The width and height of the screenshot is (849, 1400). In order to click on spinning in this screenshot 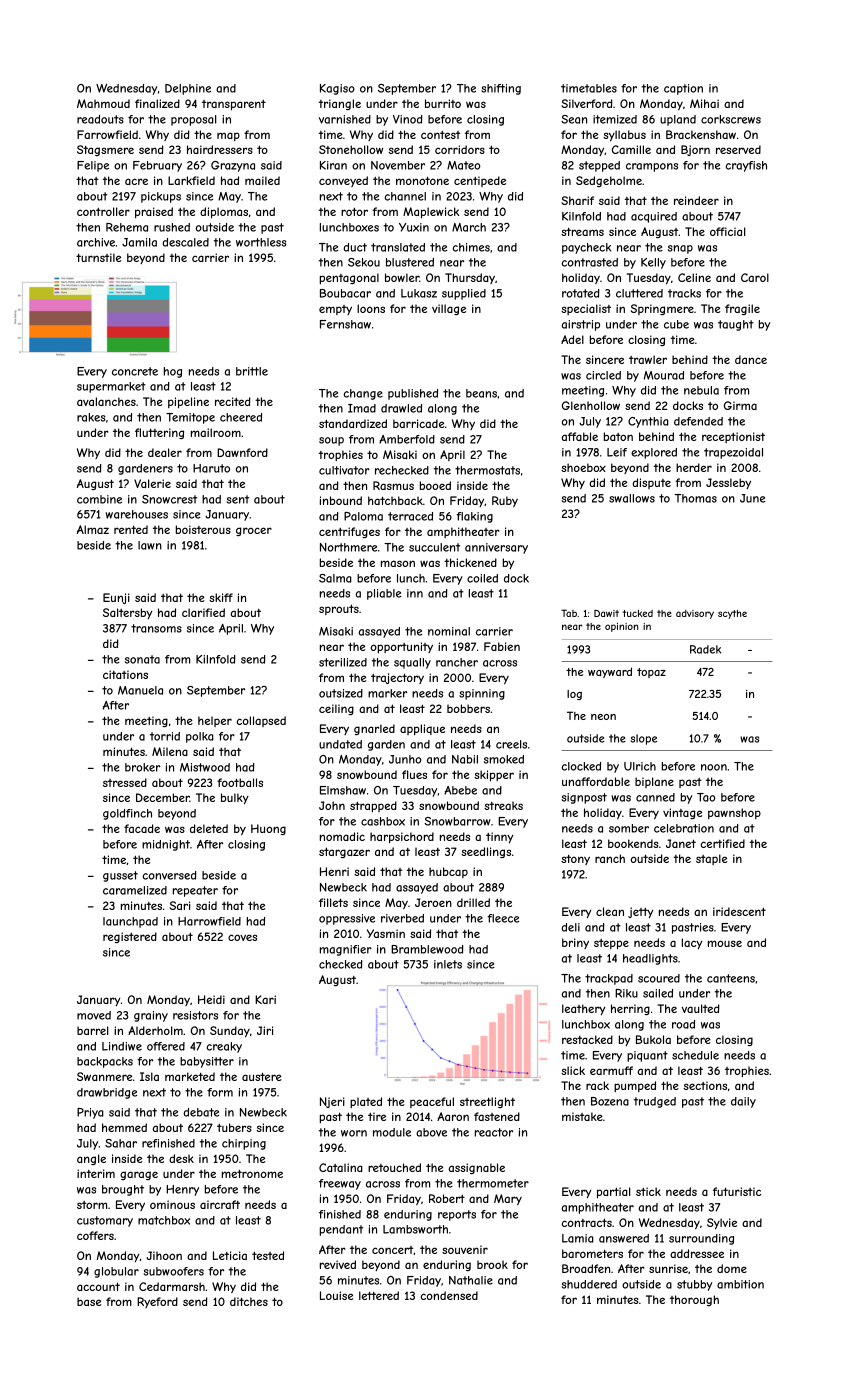, I will do `click(482, 694)`.
